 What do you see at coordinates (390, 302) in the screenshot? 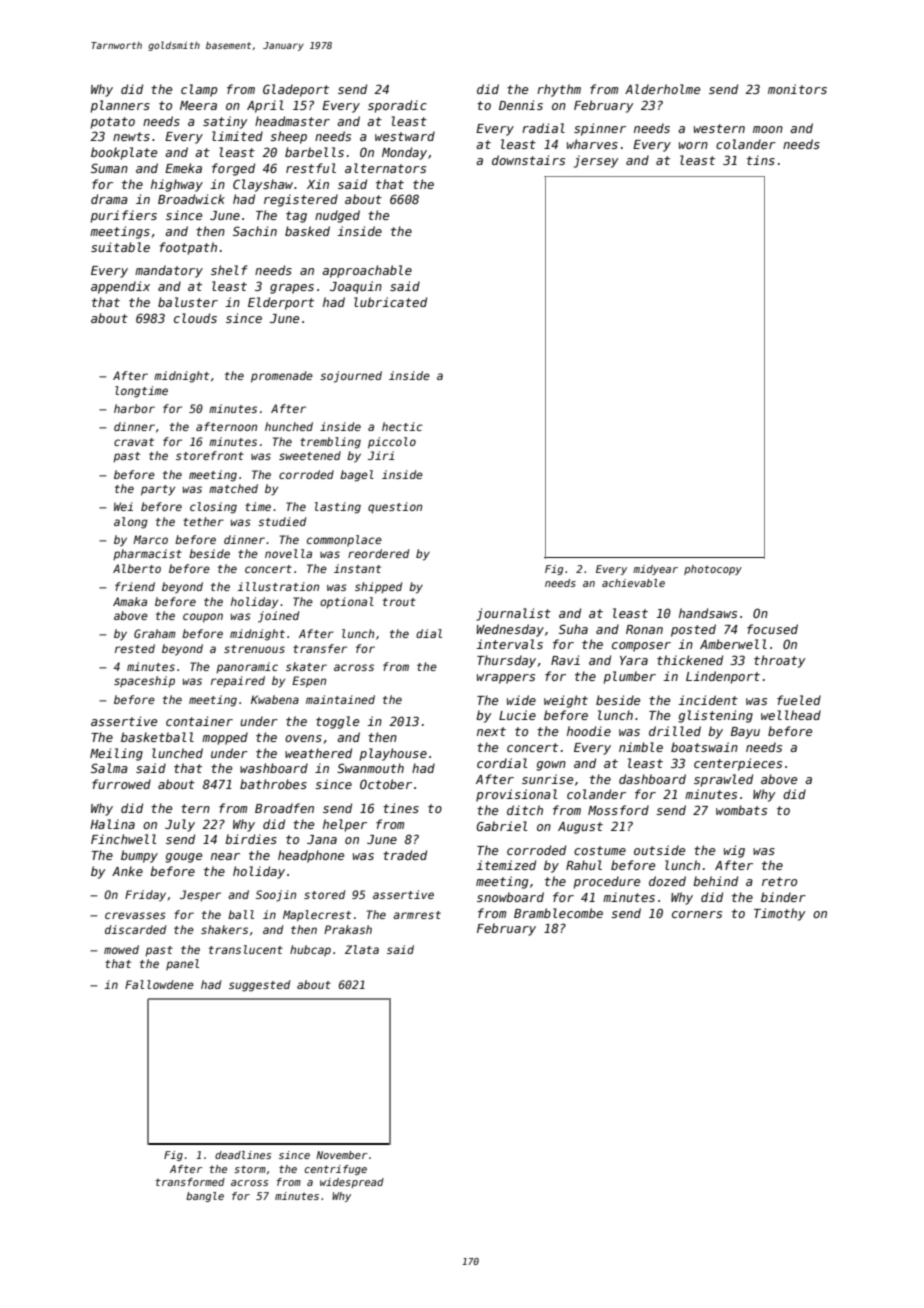
I see `lubricated` at bounding box center [390, 302].
